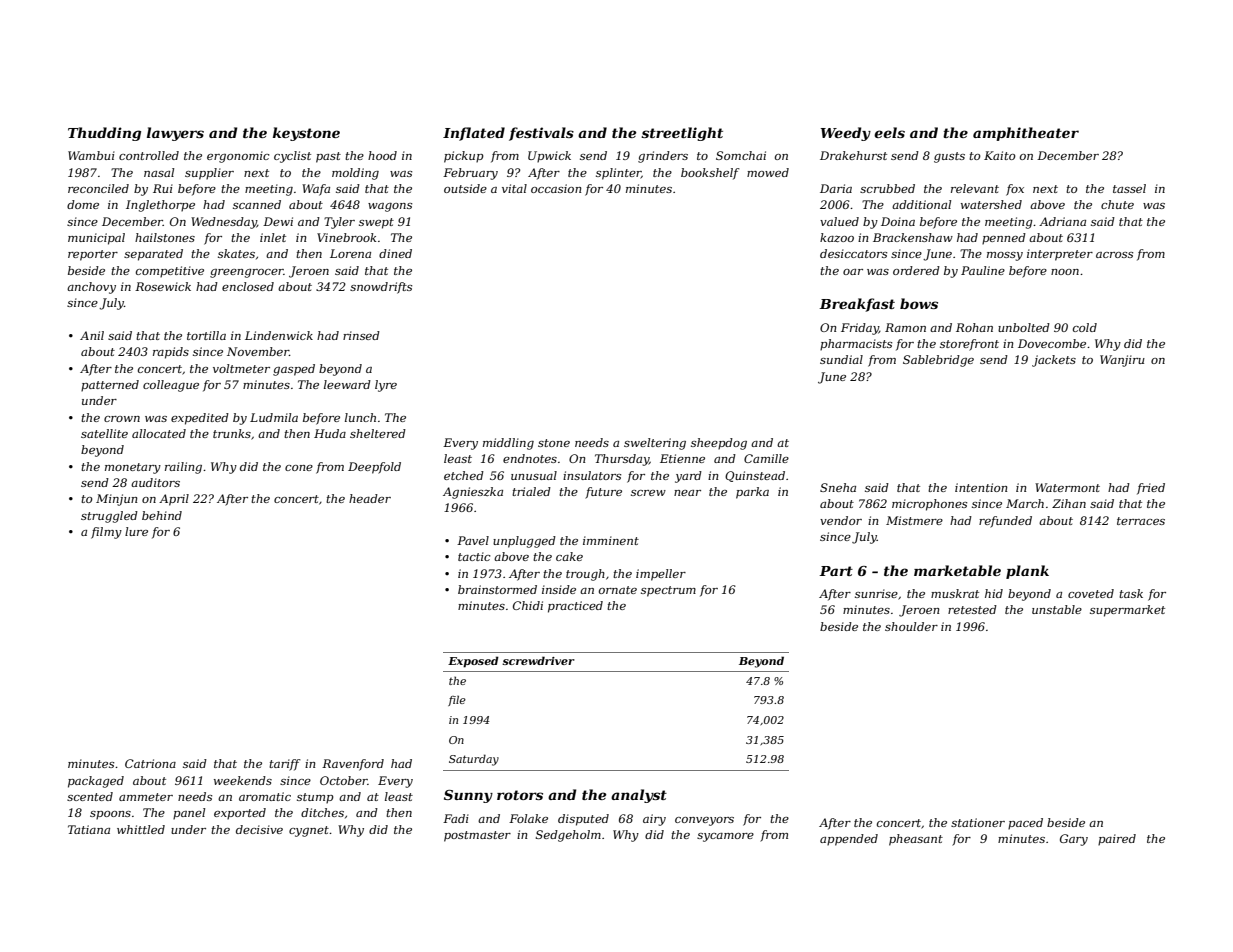 This screenshot has height=952, width=1233. Describe the element at coordinates (175, 134) in the screenshot. I see `lawyers` at that location.
